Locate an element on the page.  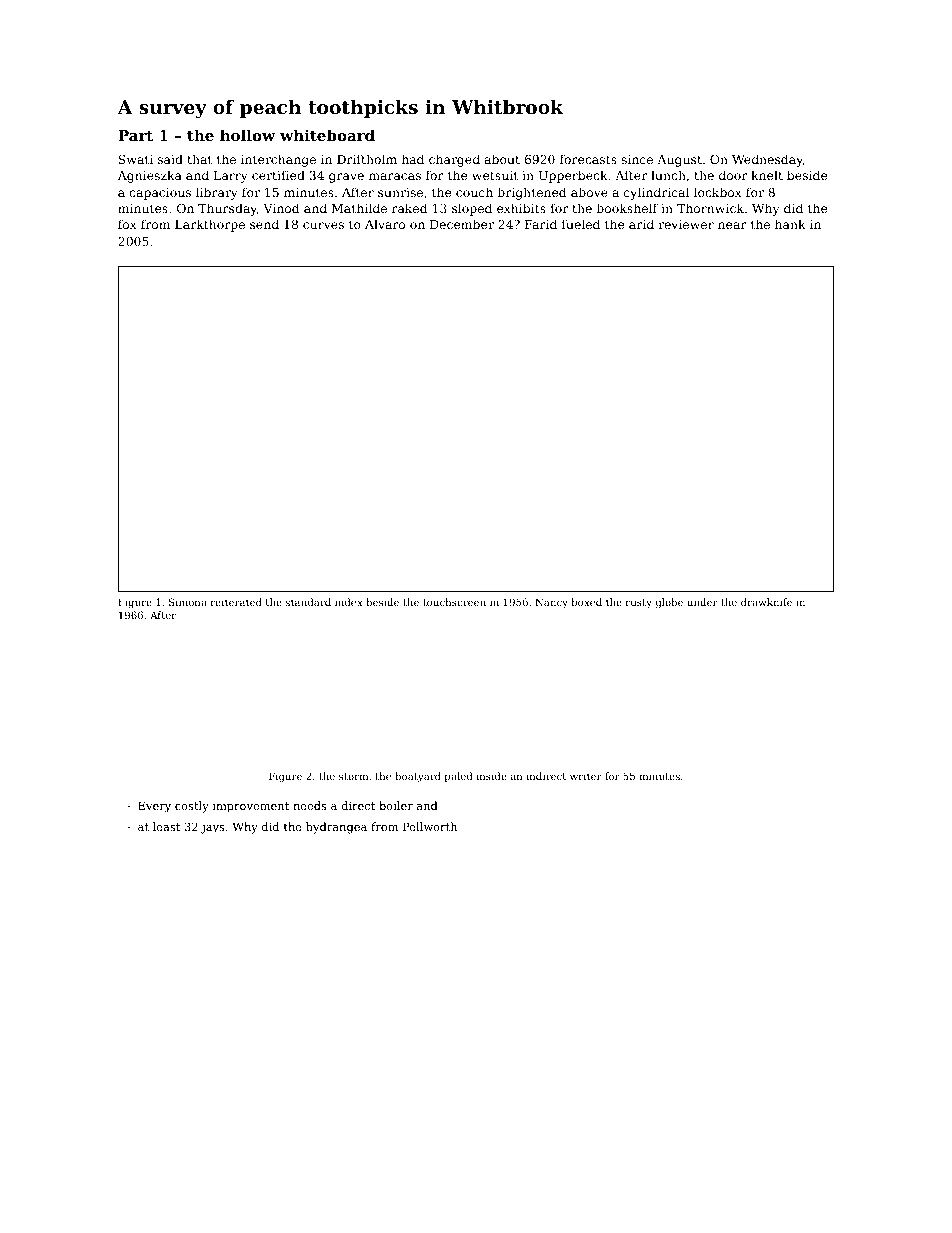
whiteboard is located at coordinates (327, 135).
